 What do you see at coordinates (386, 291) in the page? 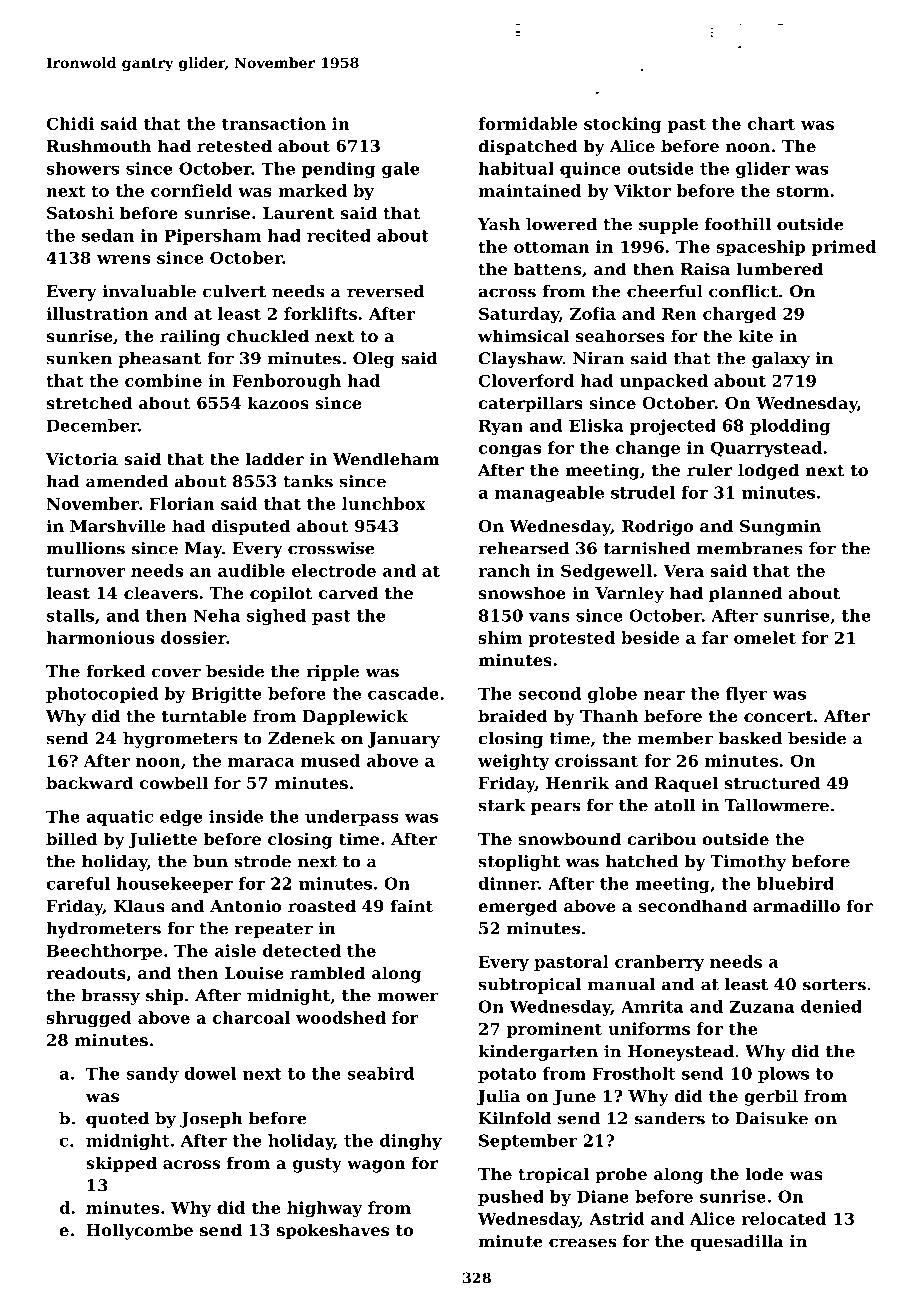
I see `reversed` at bounding box center [386, 291].
